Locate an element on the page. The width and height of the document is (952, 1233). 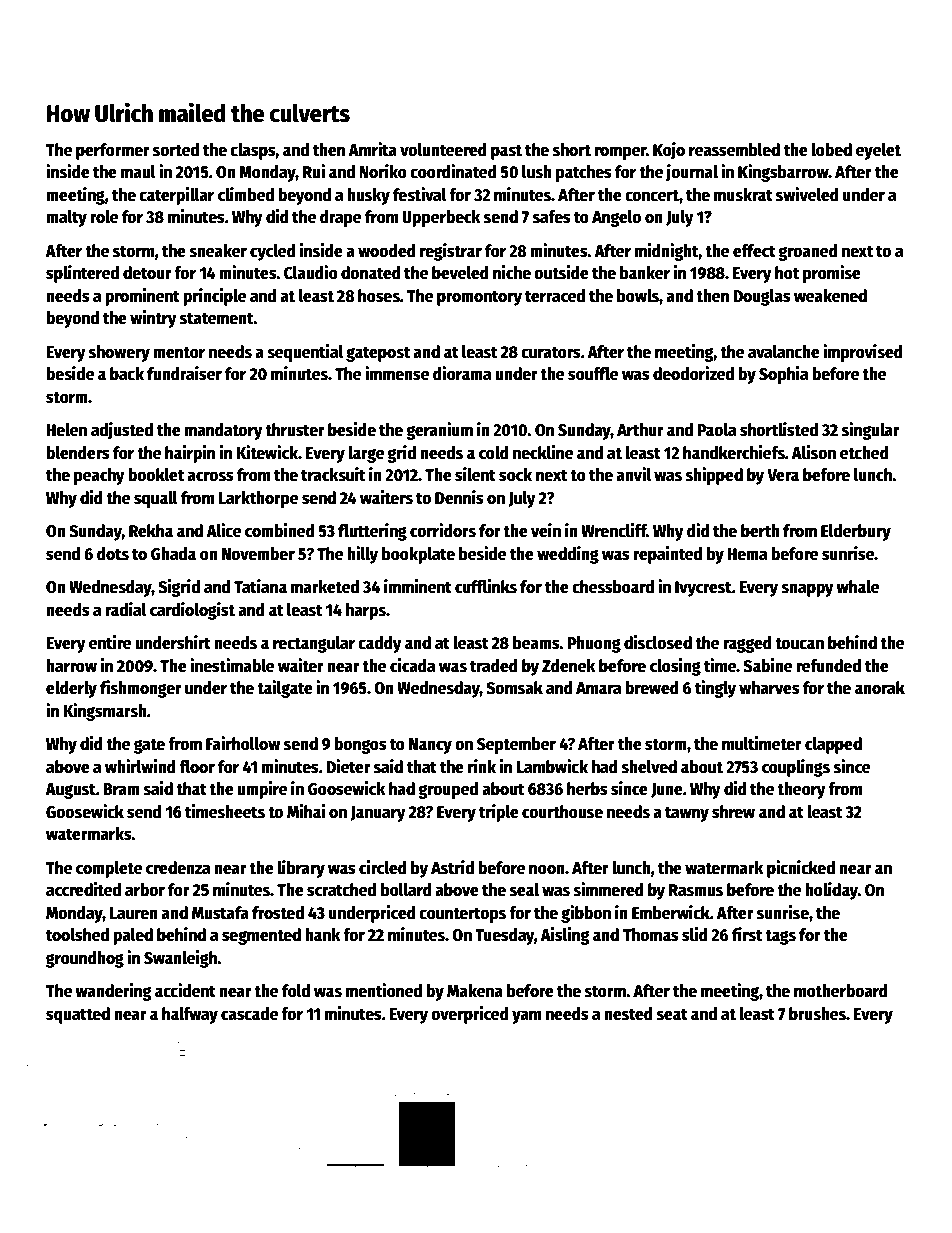
wooded is located at coordinates (387, 251).
